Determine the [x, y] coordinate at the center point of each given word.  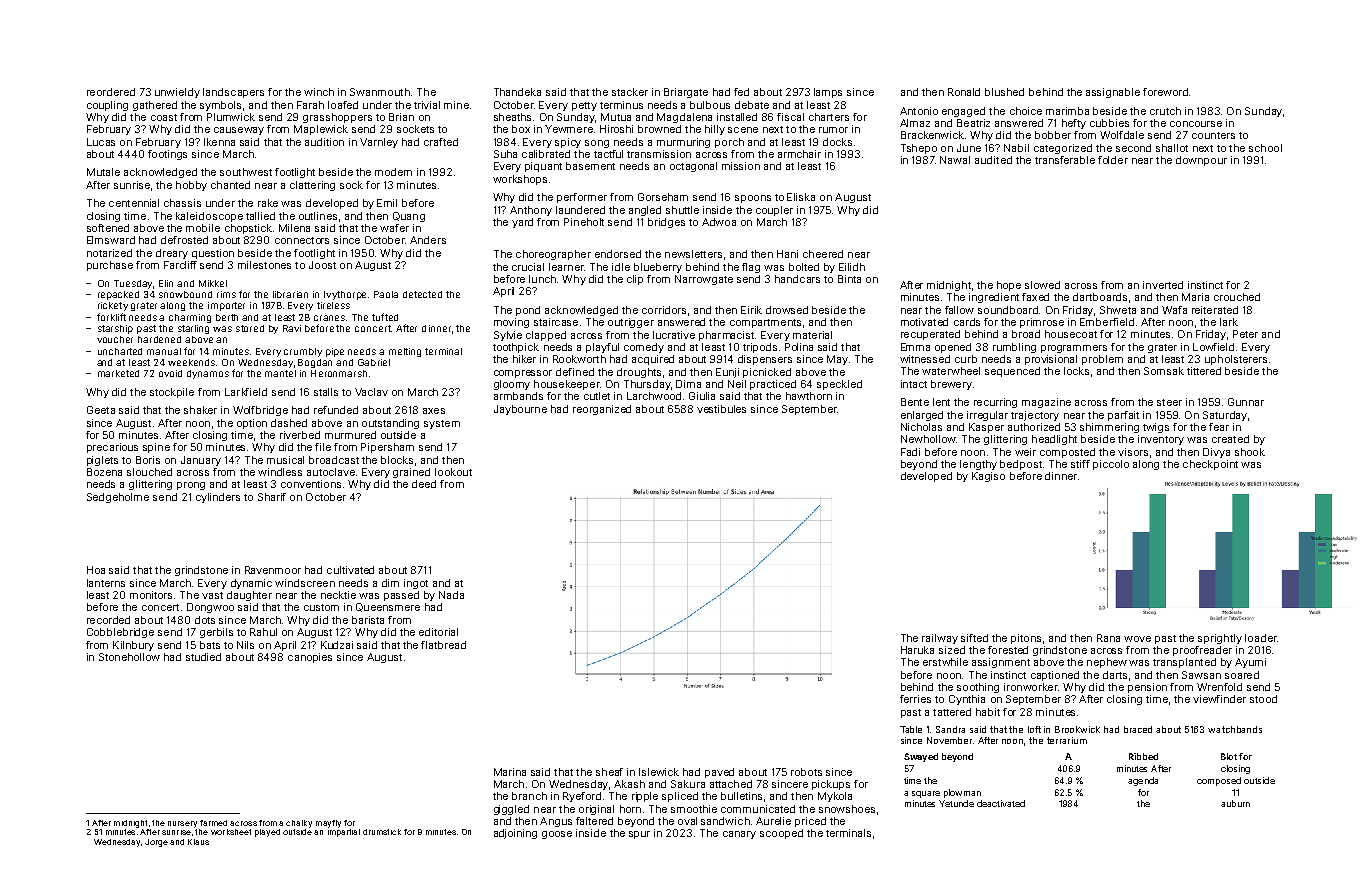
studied [203, 657]
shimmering [1109, 428]
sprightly [1220, 639]
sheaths [512, 117]
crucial [528, 267]
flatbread [443, 645]
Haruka [917, 650]
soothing [978, 688]
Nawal [955, 160]
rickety [113, 306]
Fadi [910, 452]
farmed [213, 823]
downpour [1201, 161]
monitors [151, 595]
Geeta [101, 410]
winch [319, 92]
